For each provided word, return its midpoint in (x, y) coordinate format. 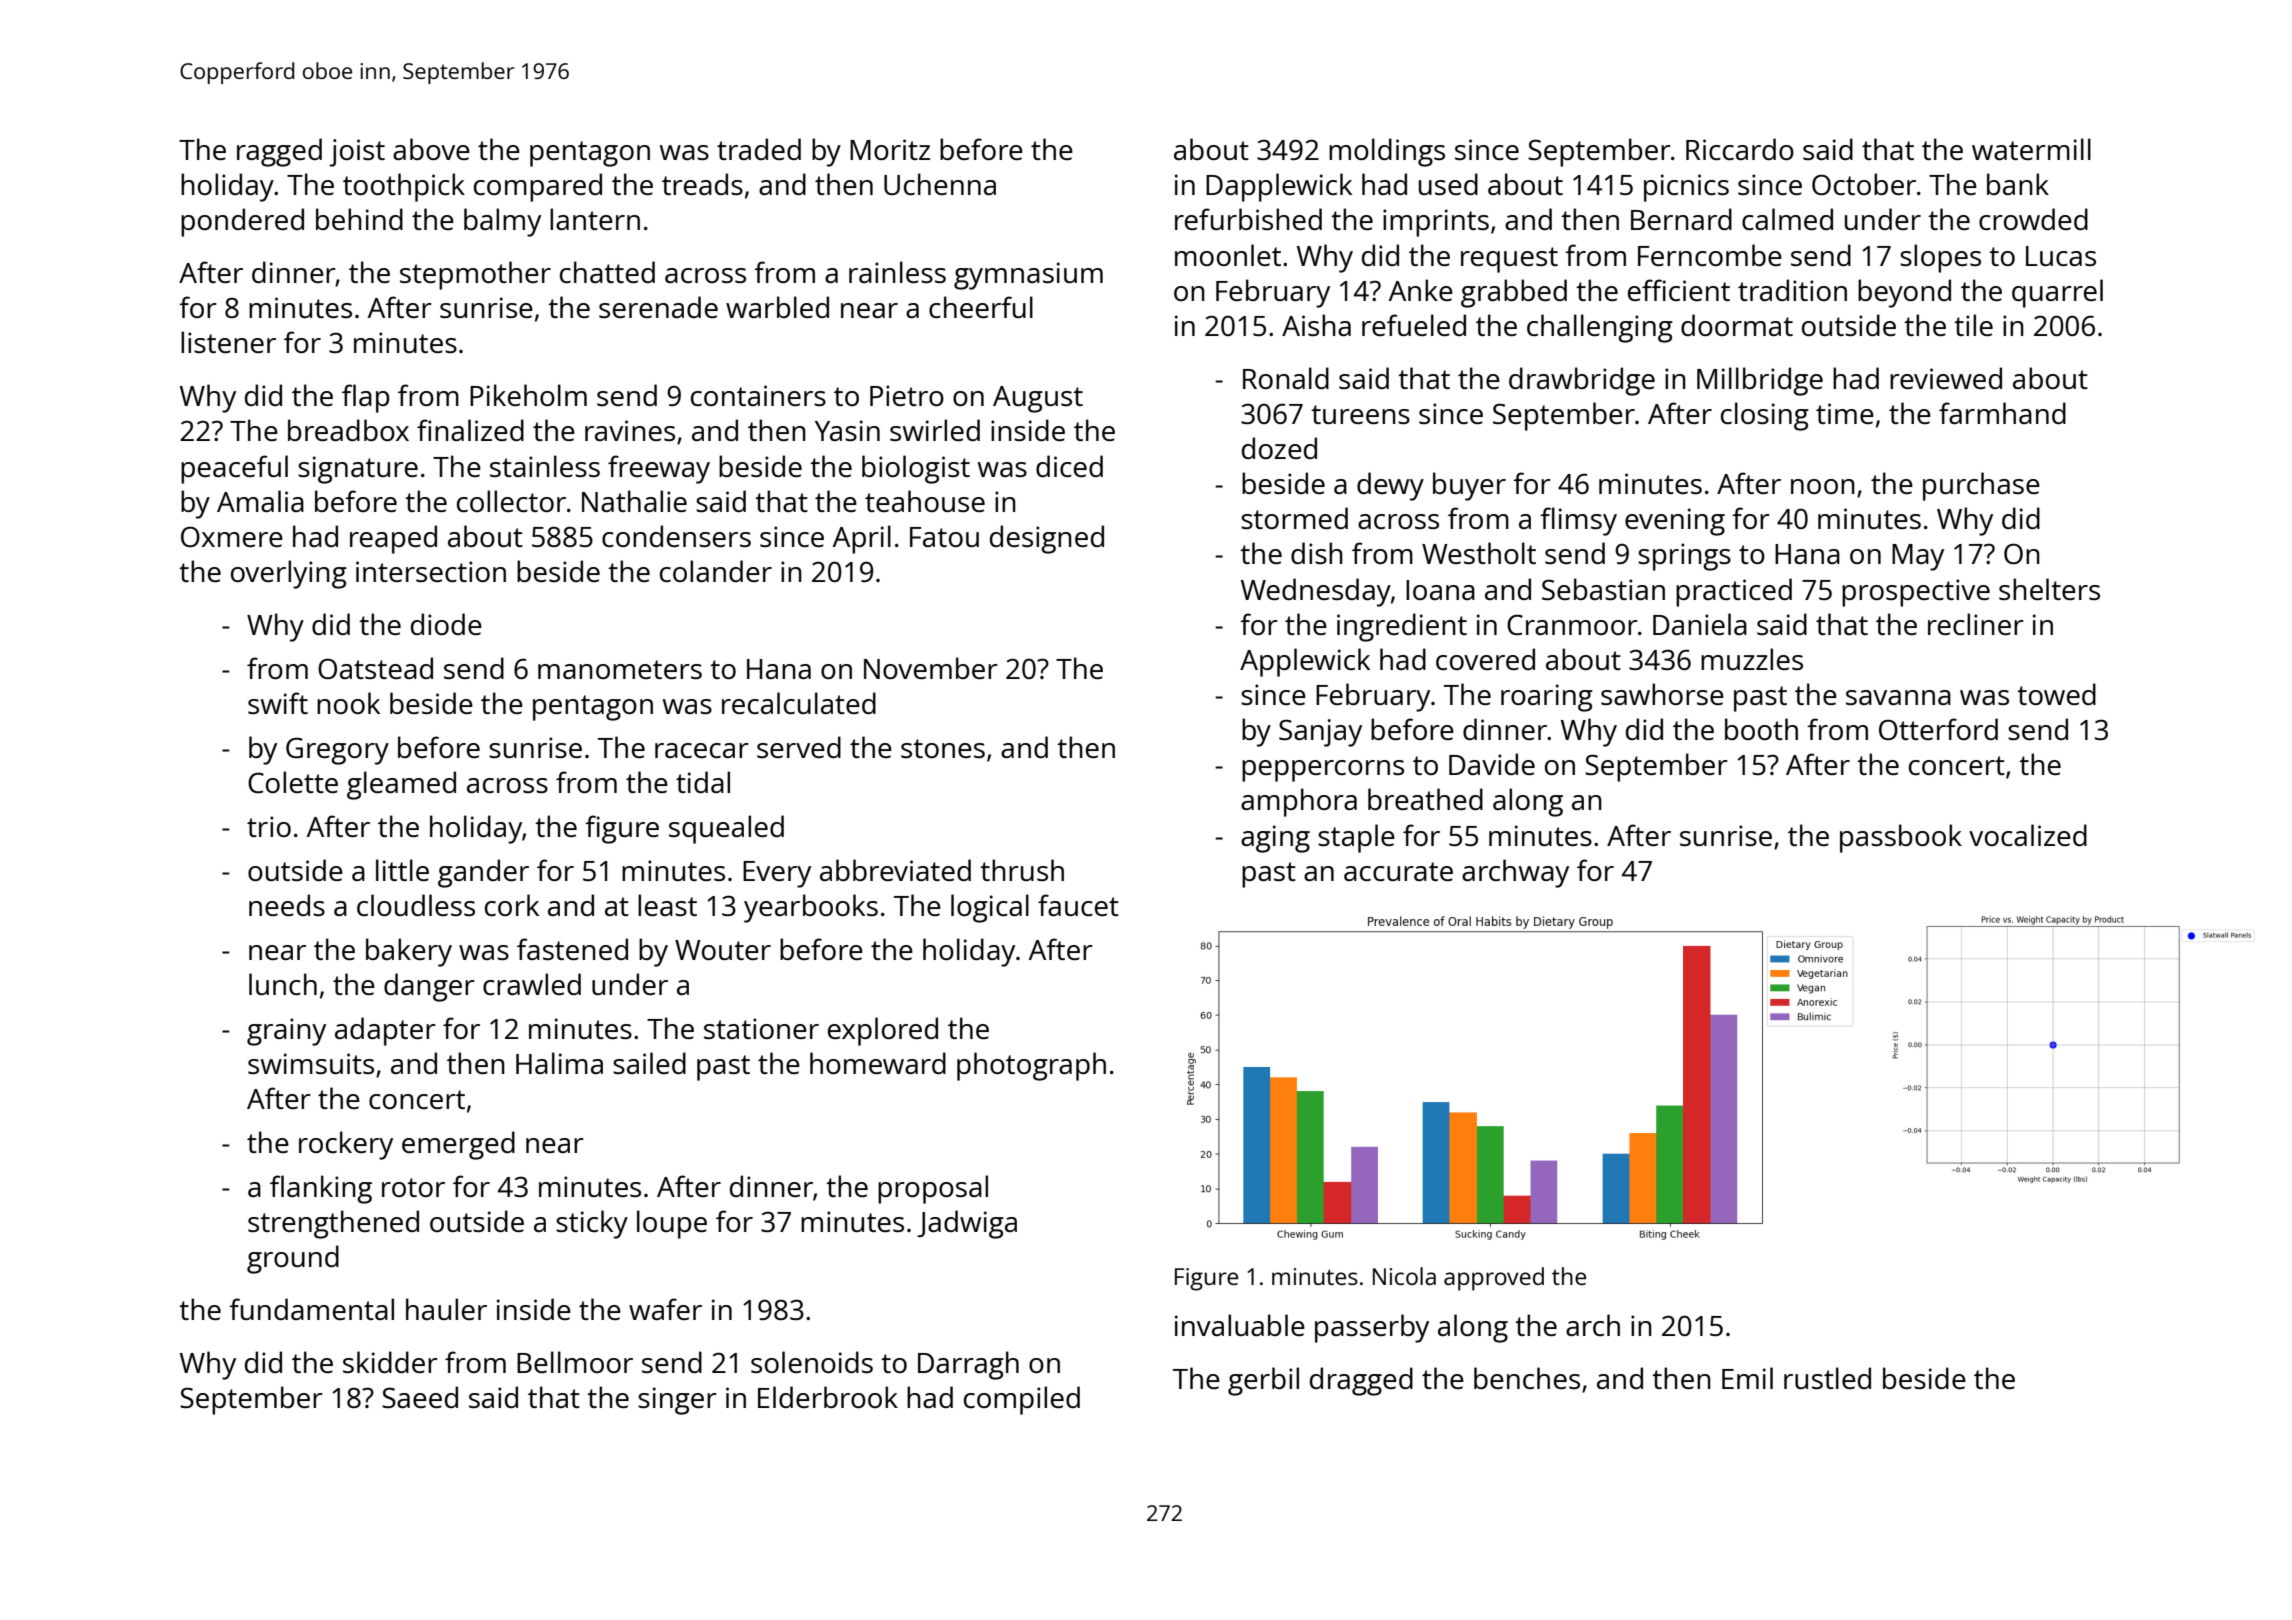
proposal (933, 1189)
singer (677, 1401)
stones (943, 748)
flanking (321, 1189)
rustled (1827, 1378)
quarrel (2057, 293)
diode (446, 624)
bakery (409, 952)
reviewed (1946, 378)
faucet (1078, 905)
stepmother (475, 275)
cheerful (981, 307)
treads (702, 184)
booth (1761, 729)
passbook (1901, 838)
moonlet (1228, 255)
